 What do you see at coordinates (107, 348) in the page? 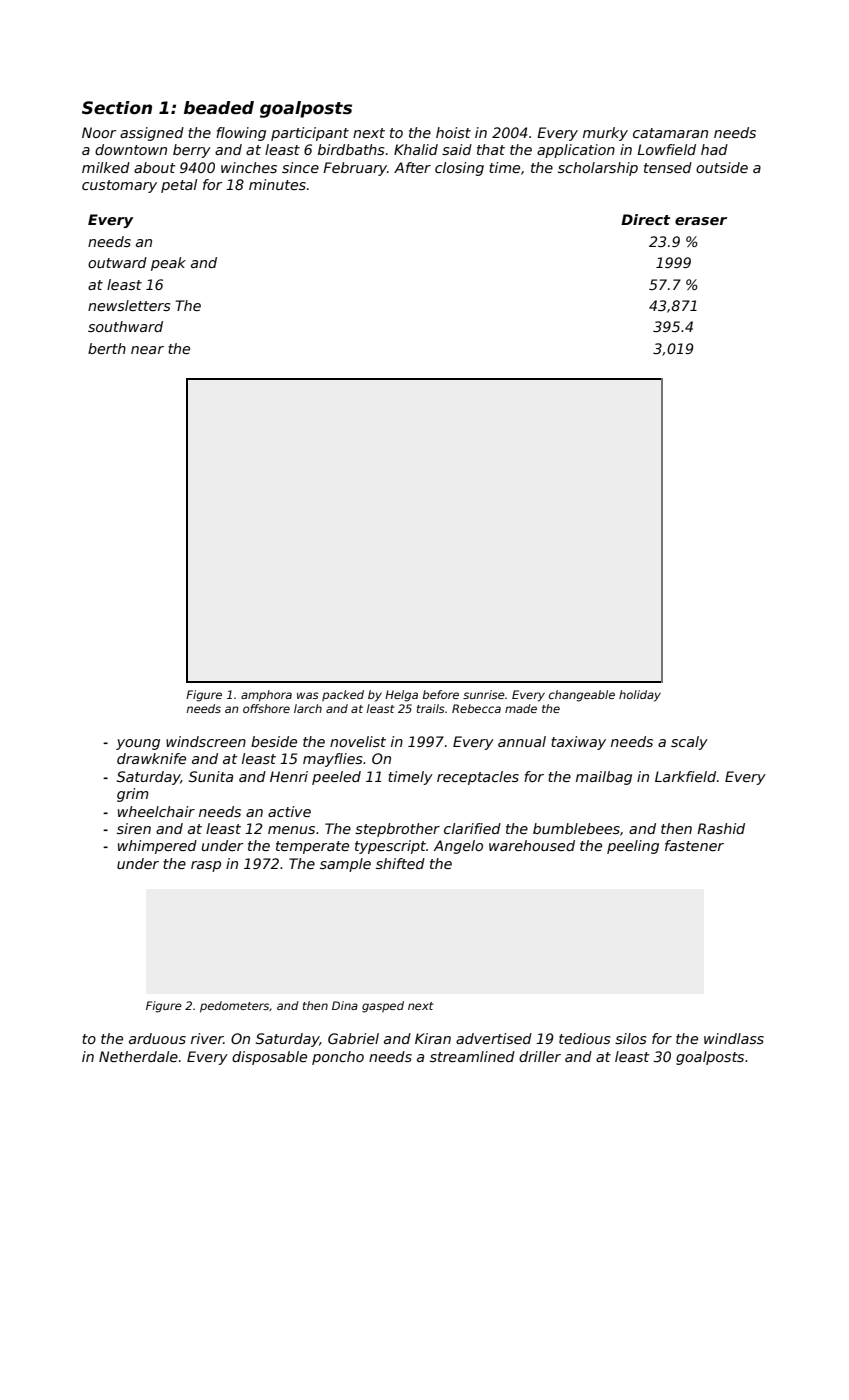
I see `berth` at bounding box center [107, 348].
